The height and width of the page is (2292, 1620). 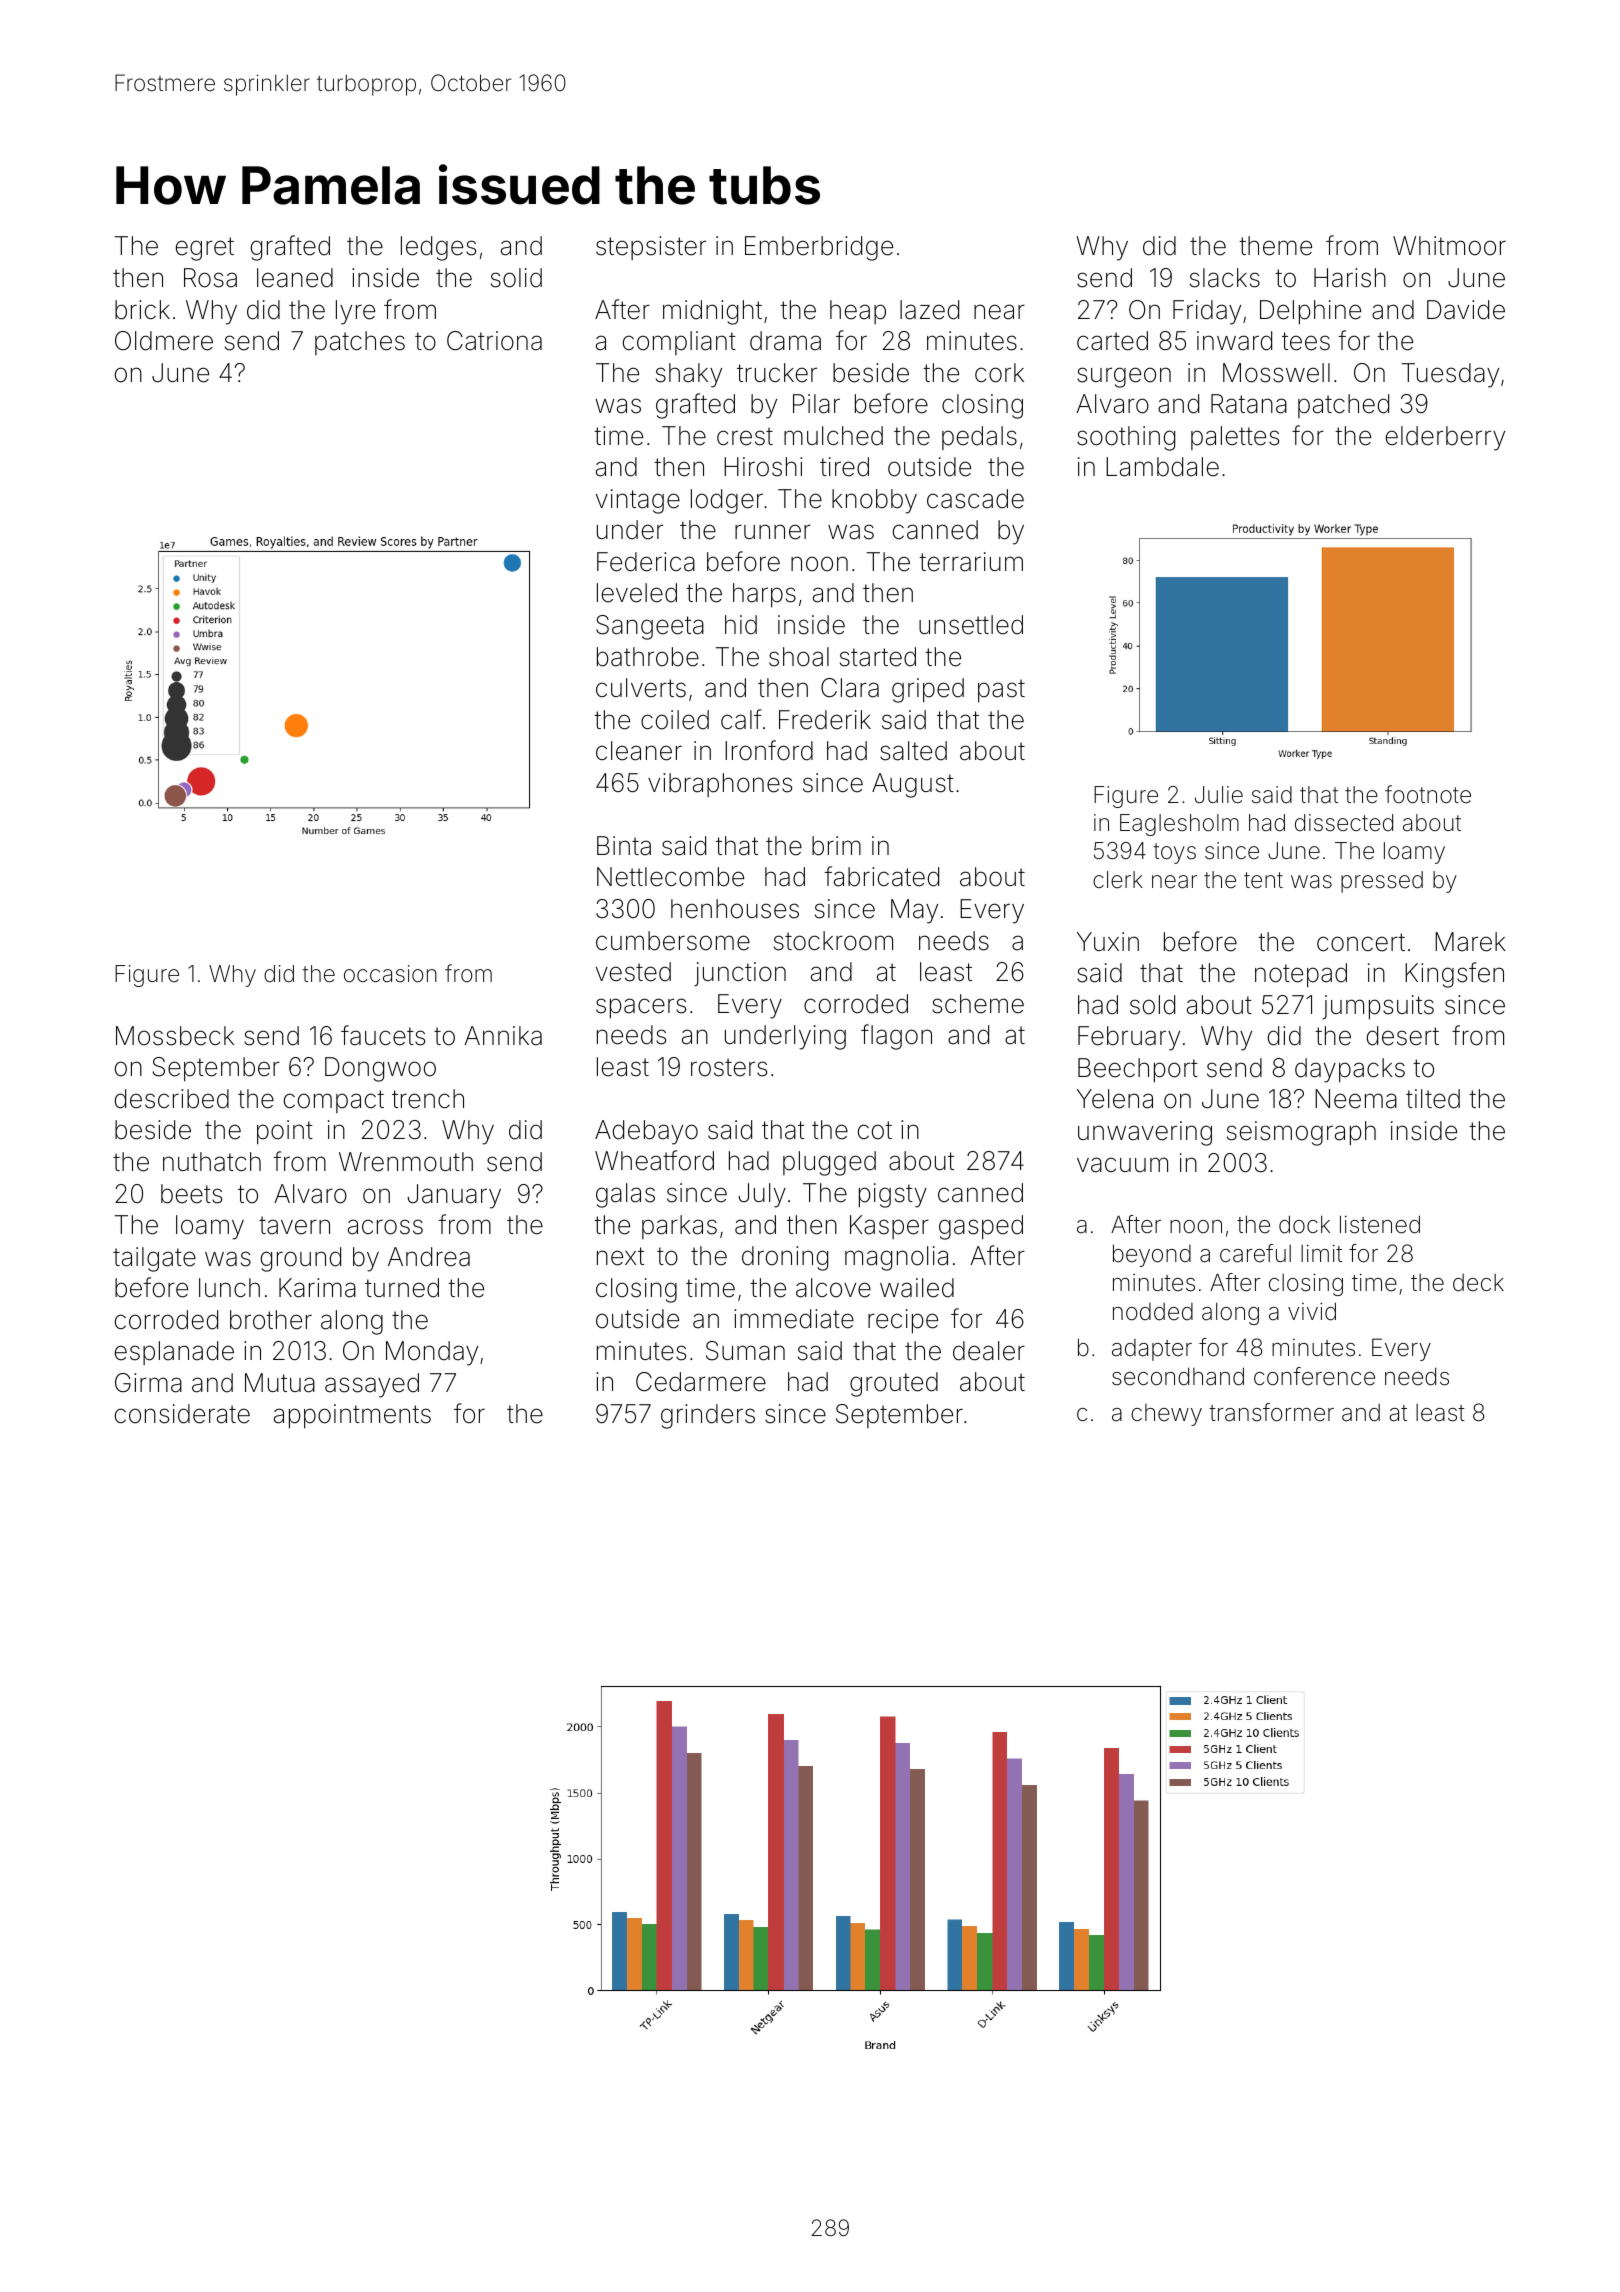 What do you see at coordinates (1166, 1415) in the page?
I see `chewy` at bounding box center [1166, 1415].
